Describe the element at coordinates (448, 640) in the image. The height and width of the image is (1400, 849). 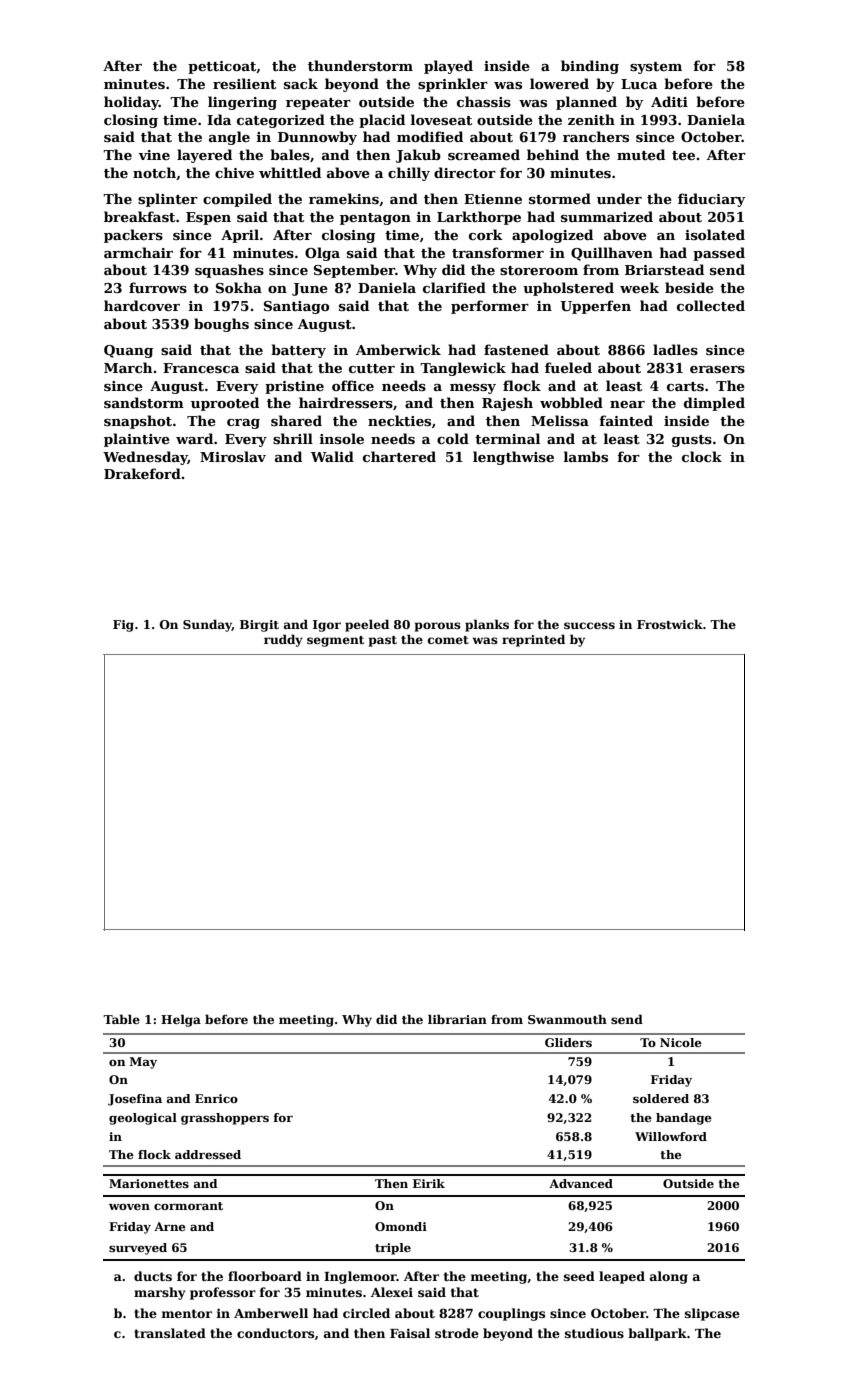
I see `comet` at that location.
